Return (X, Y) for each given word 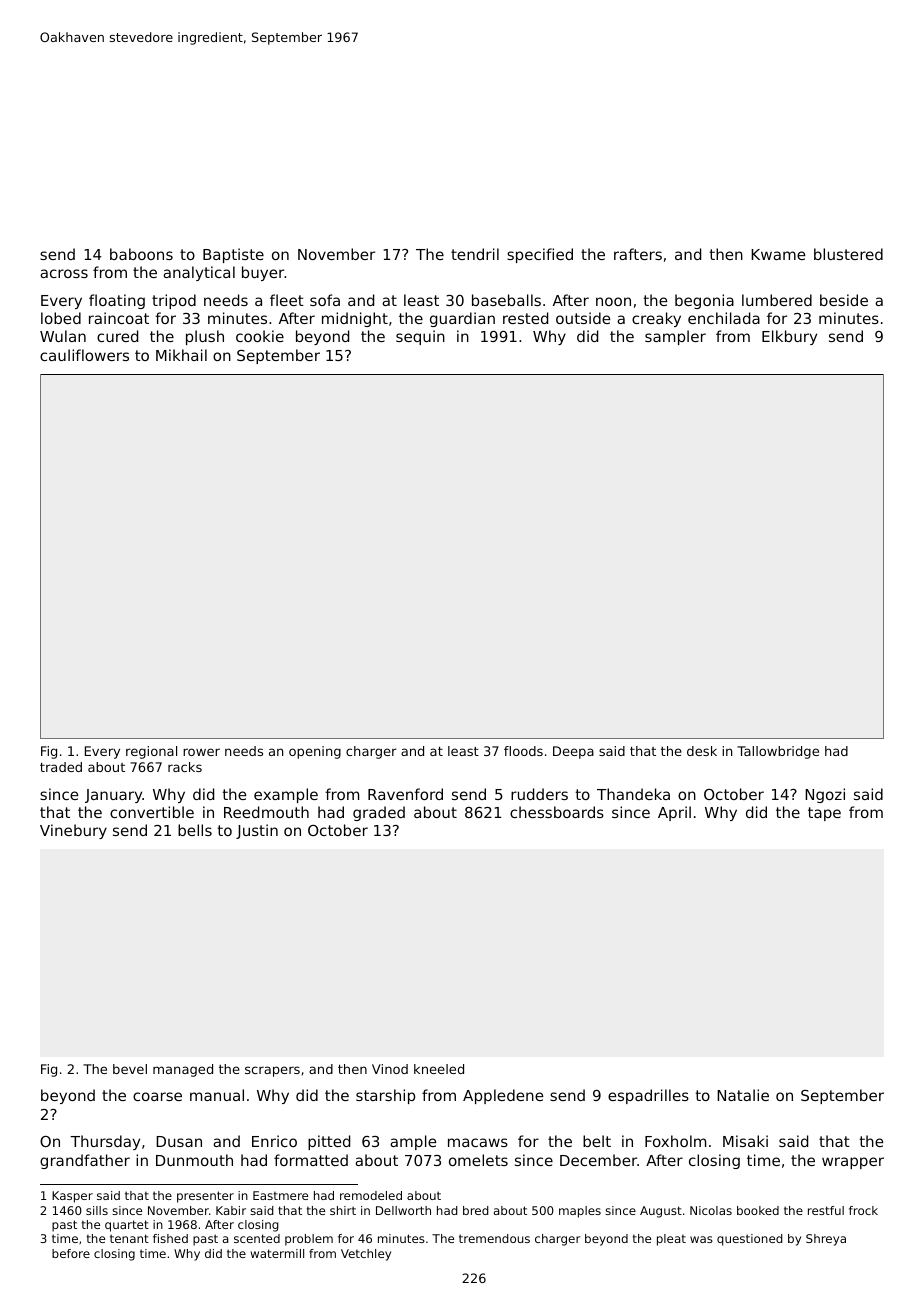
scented (257, 1238)
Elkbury (789, 337)
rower (201, 752)
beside (844, 300)
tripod (174, 301)
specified (540, 255)
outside (583, 318)
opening (315, 752)
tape (824, 814)
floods (523, 751)
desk (702, 751)
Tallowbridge (778, 752)
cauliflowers (84, 355)
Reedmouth (266, 812)
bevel (130, 1069)
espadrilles (648, 1096)
